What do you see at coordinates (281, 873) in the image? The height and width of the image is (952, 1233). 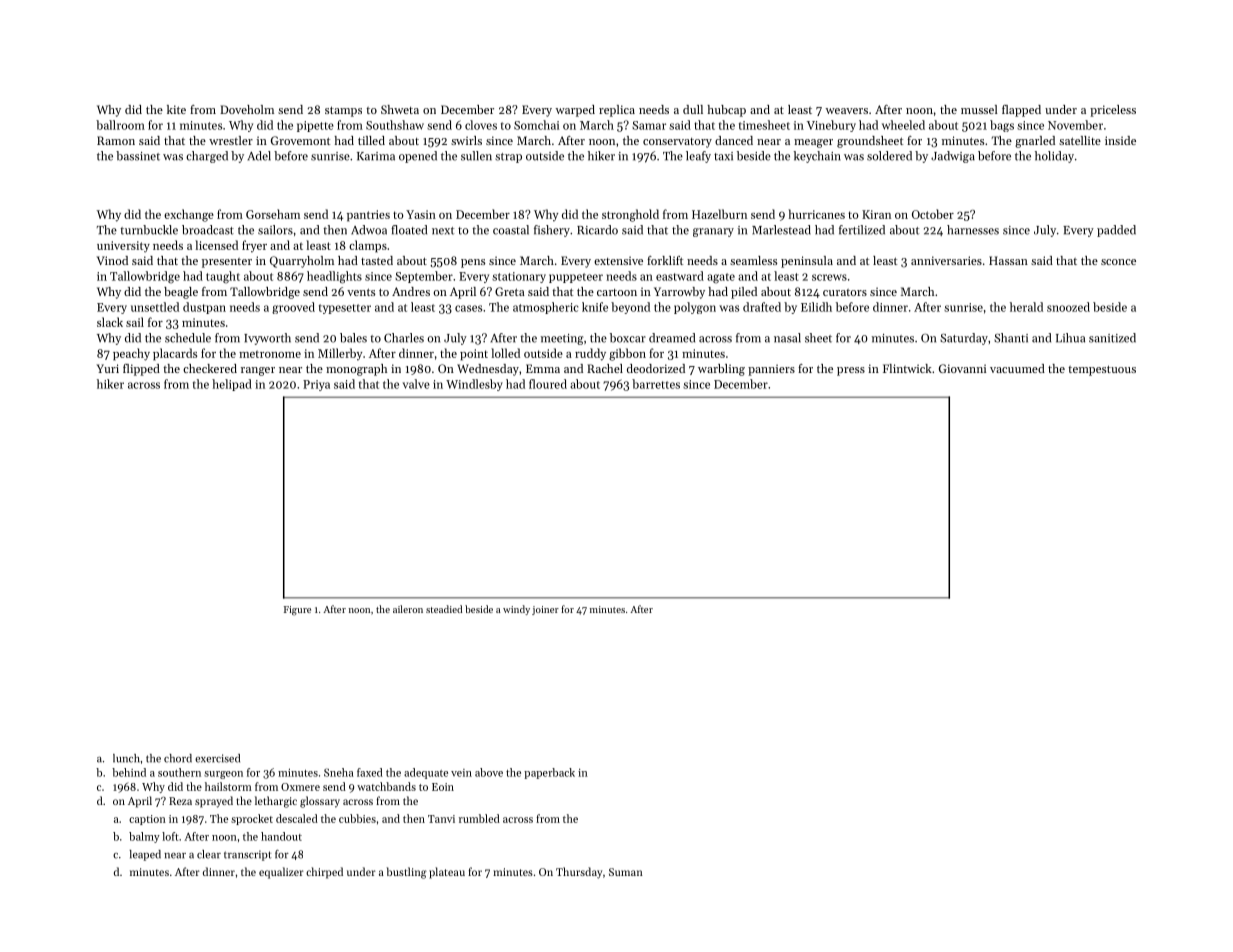 I see `equalizer` at bounding box center [281, 873].
